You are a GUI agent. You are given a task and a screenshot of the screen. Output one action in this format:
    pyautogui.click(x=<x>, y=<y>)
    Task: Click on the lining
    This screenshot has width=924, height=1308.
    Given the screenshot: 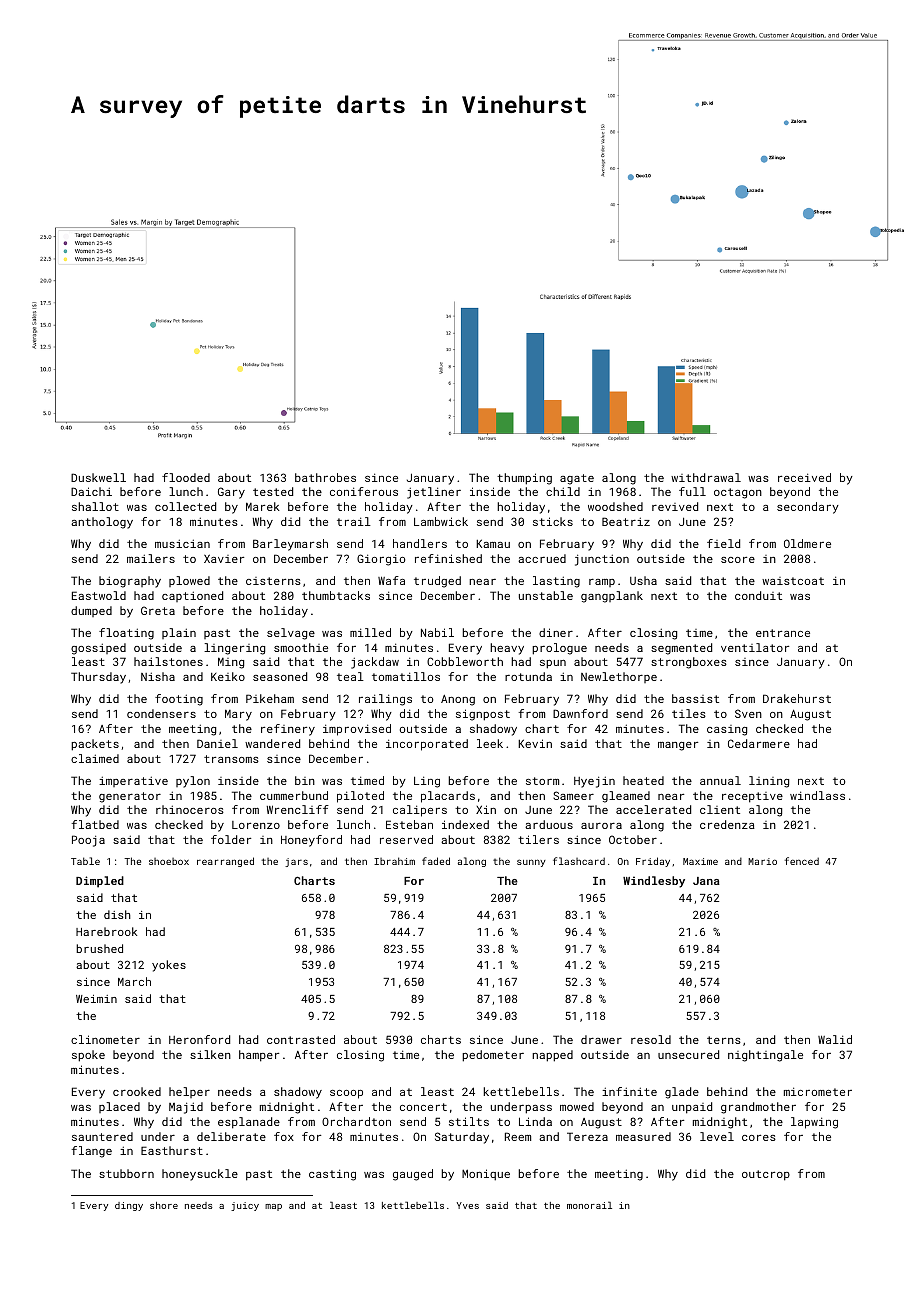 What is the action you would take?
    pyautogui.click(x=769, y=782)
